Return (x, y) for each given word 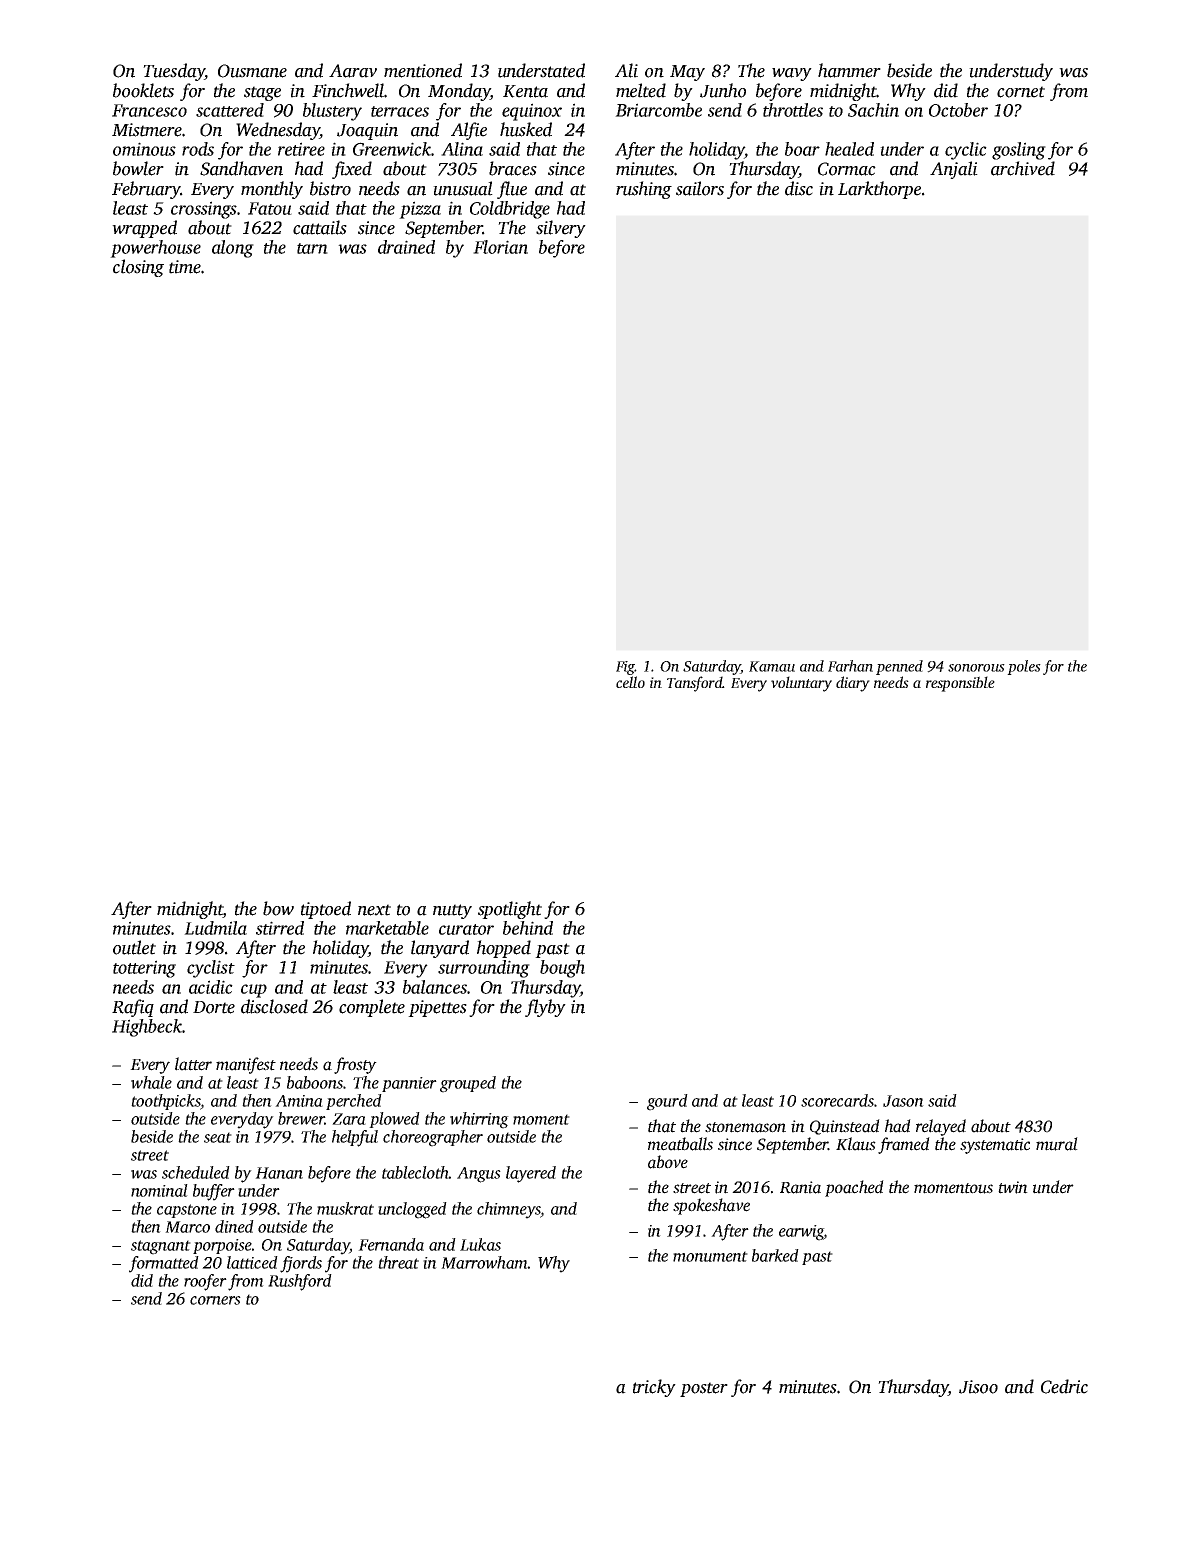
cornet (1021, 92)
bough (562, 969)
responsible (960, 684)
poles (1024, 667)
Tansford (694, 684)
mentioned (423, 70)
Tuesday (174, 72)
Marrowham (484, 1262)
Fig (625, 668)
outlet (134, 947)
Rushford (300, 1282)
